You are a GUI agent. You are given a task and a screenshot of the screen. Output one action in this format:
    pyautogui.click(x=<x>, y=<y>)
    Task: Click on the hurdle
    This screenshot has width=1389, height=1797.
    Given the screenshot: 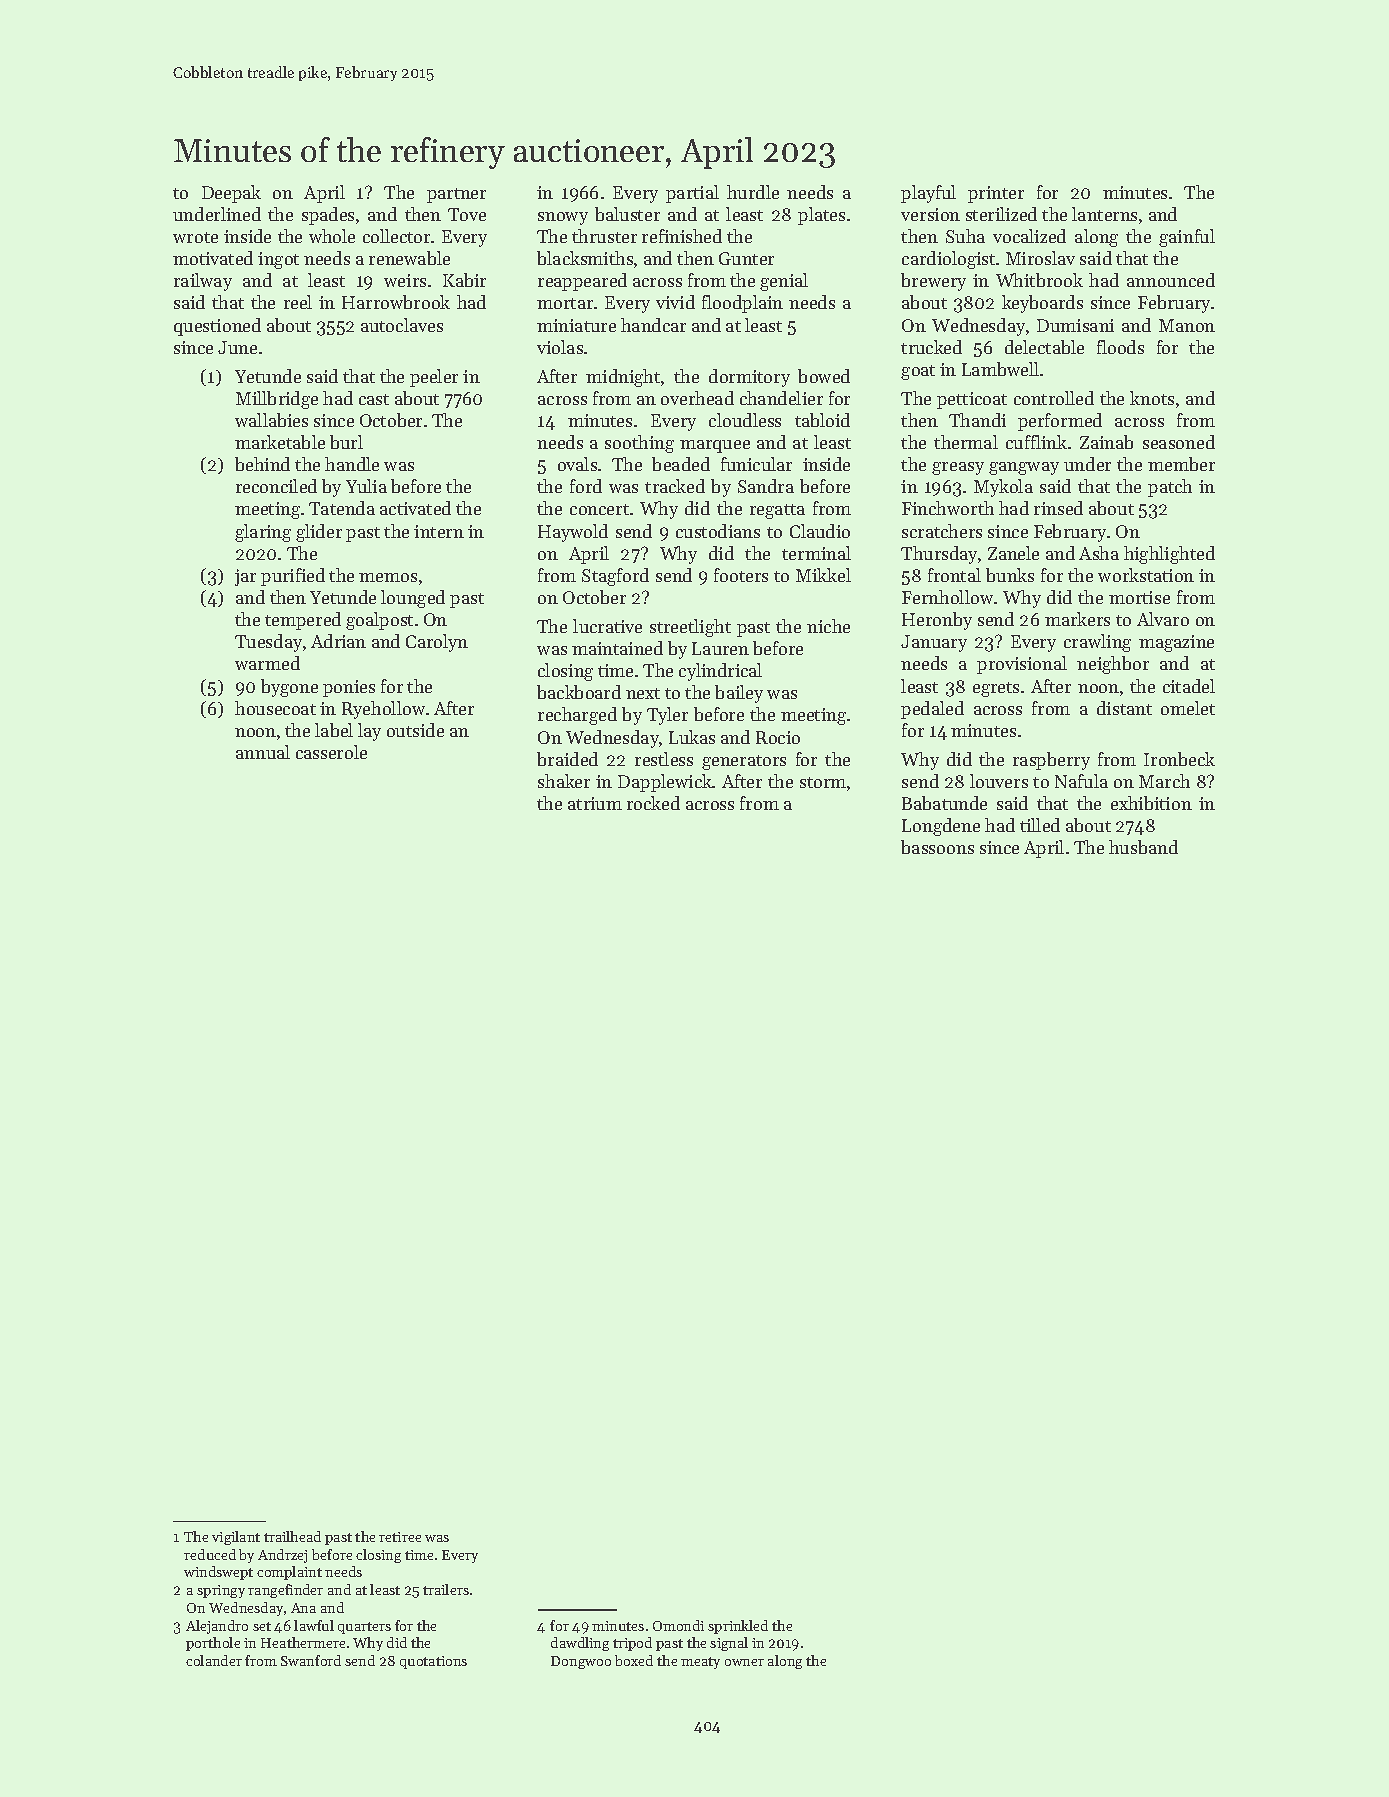 What is the action you would take?
    pyautogui.click(x=753, y=192)
